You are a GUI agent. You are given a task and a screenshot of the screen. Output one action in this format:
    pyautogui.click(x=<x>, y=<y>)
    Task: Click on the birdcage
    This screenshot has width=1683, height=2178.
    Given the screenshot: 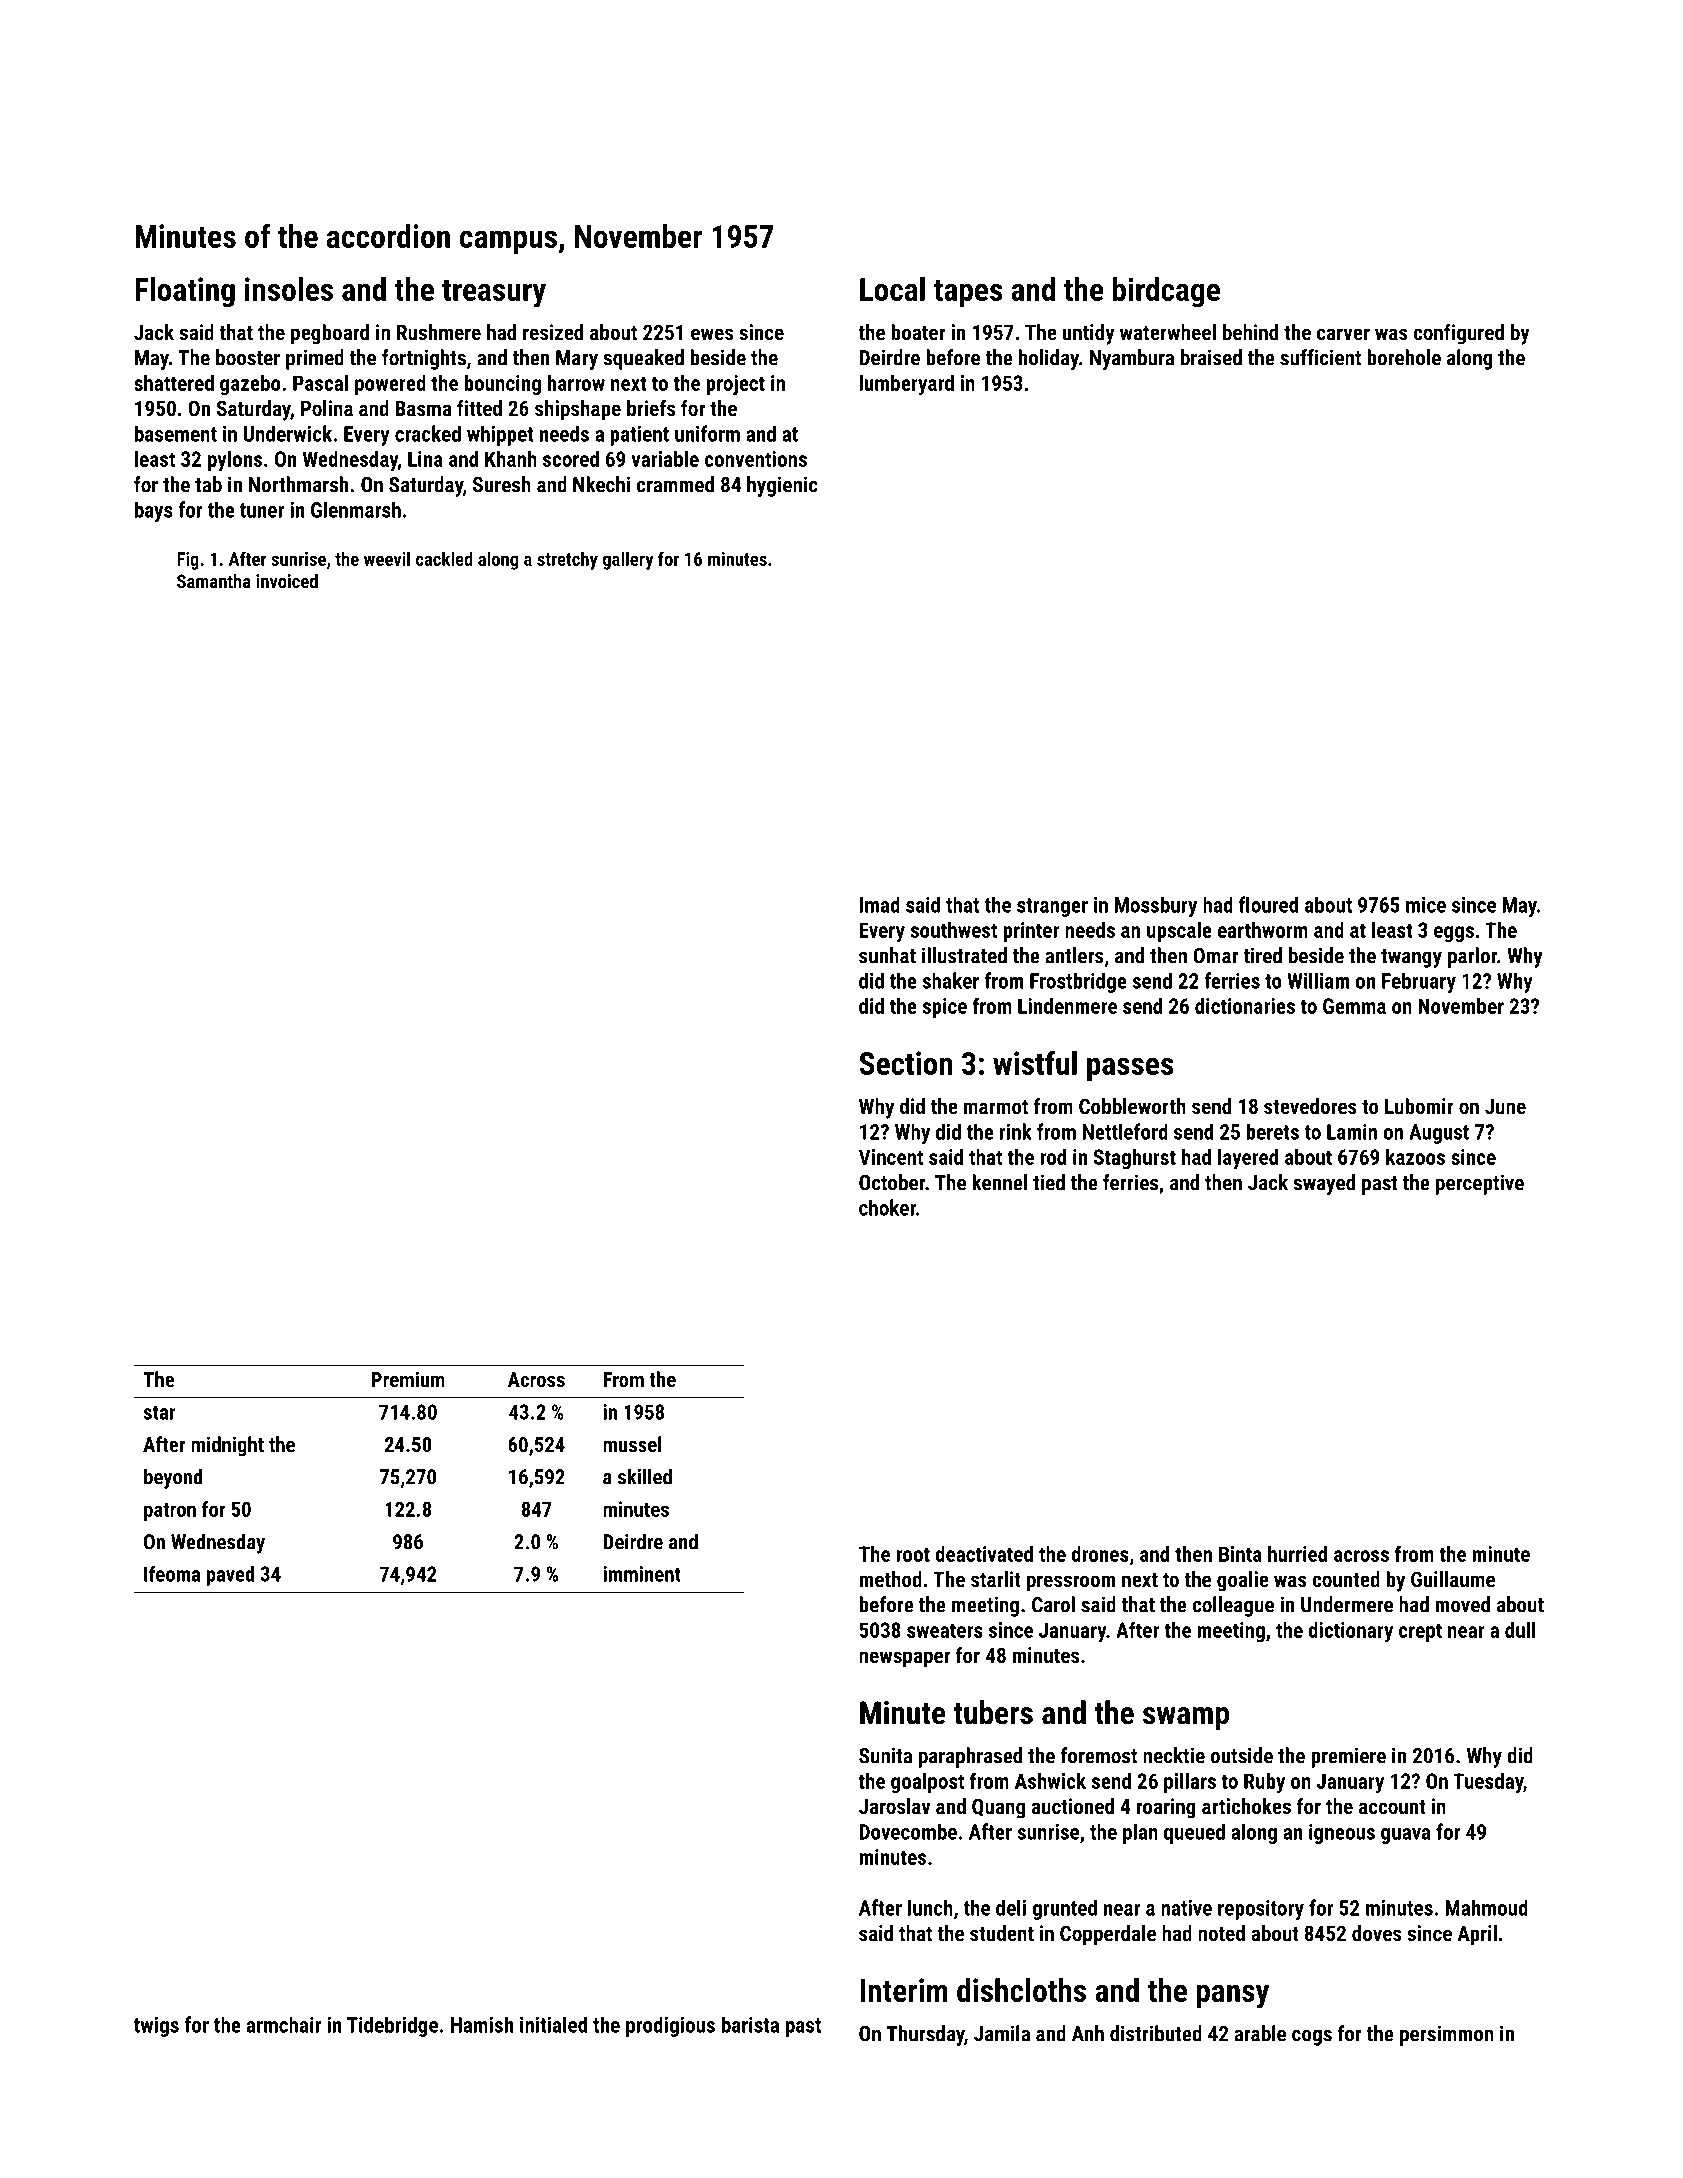 What is the action you would take?
    pyautogui.click(x=1166, y=292)
